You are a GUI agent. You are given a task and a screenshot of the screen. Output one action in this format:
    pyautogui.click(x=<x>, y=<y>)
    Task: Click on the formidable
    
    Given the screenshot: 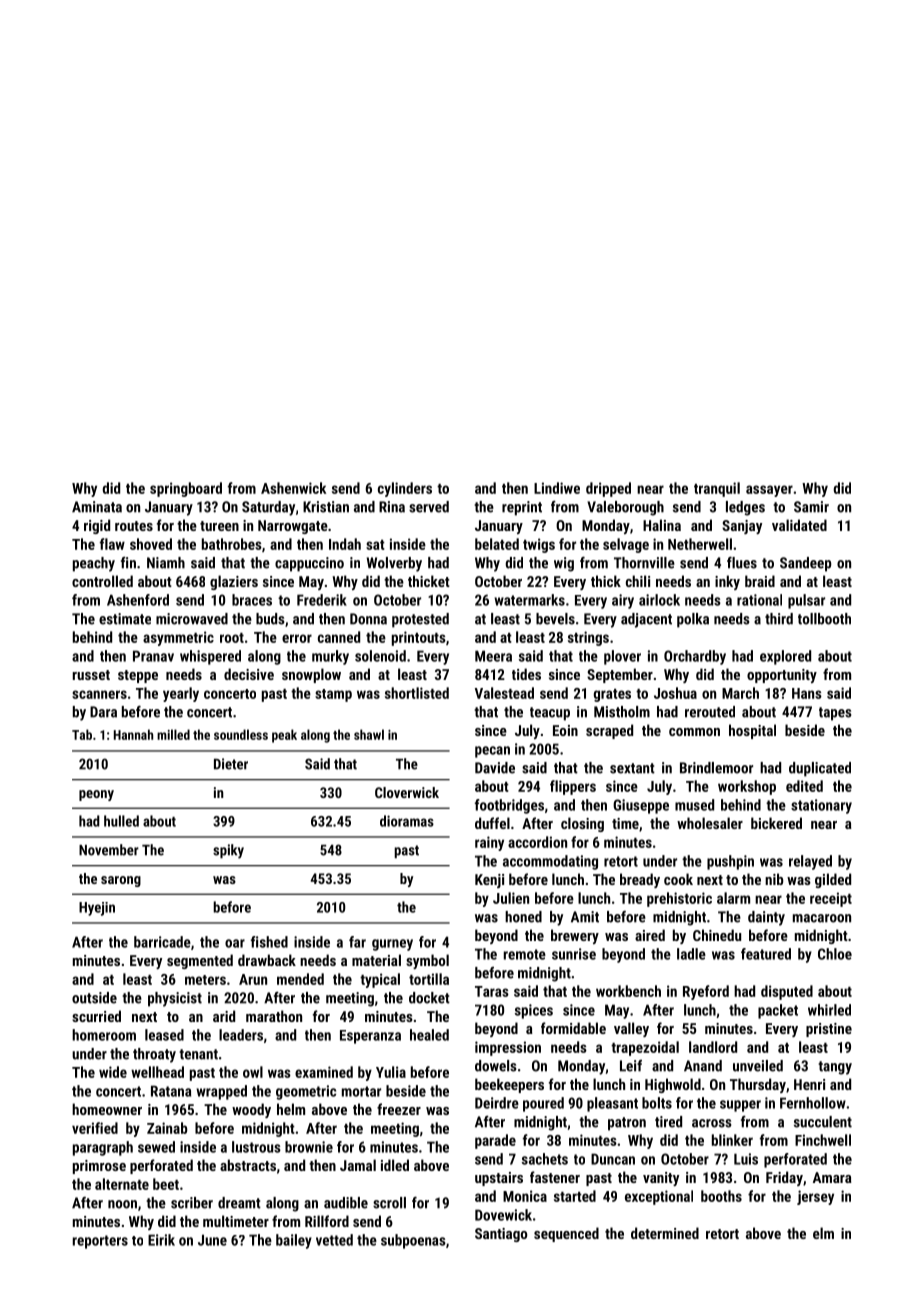 What is the action you would take?
    pyautogui.click(x=573, y=1028)
